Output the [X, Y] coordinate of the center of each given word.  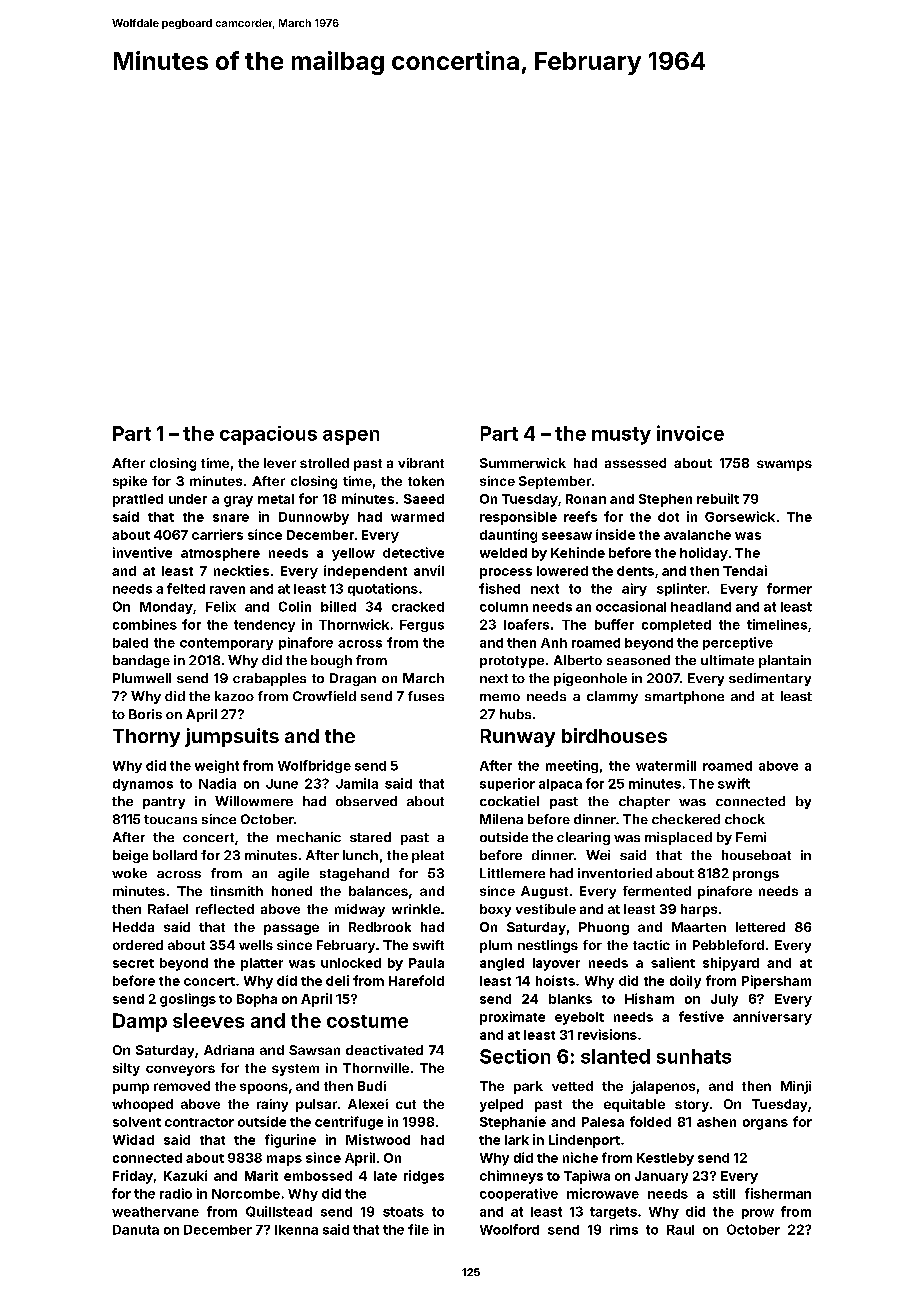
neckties [241, 570]
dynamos [143, 785]
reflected [225, 909]
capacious [268, 435]
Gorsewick [740, 516]
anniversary [772, 1018]
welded [503, 553]
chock [745, 819]
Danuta [136, 1230]
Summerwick [523, 463]
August [544, 892]
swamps [784, 465]
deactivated [384, 1050]
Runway [518, 738]
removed [182, 1086]
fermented [657, 891]
